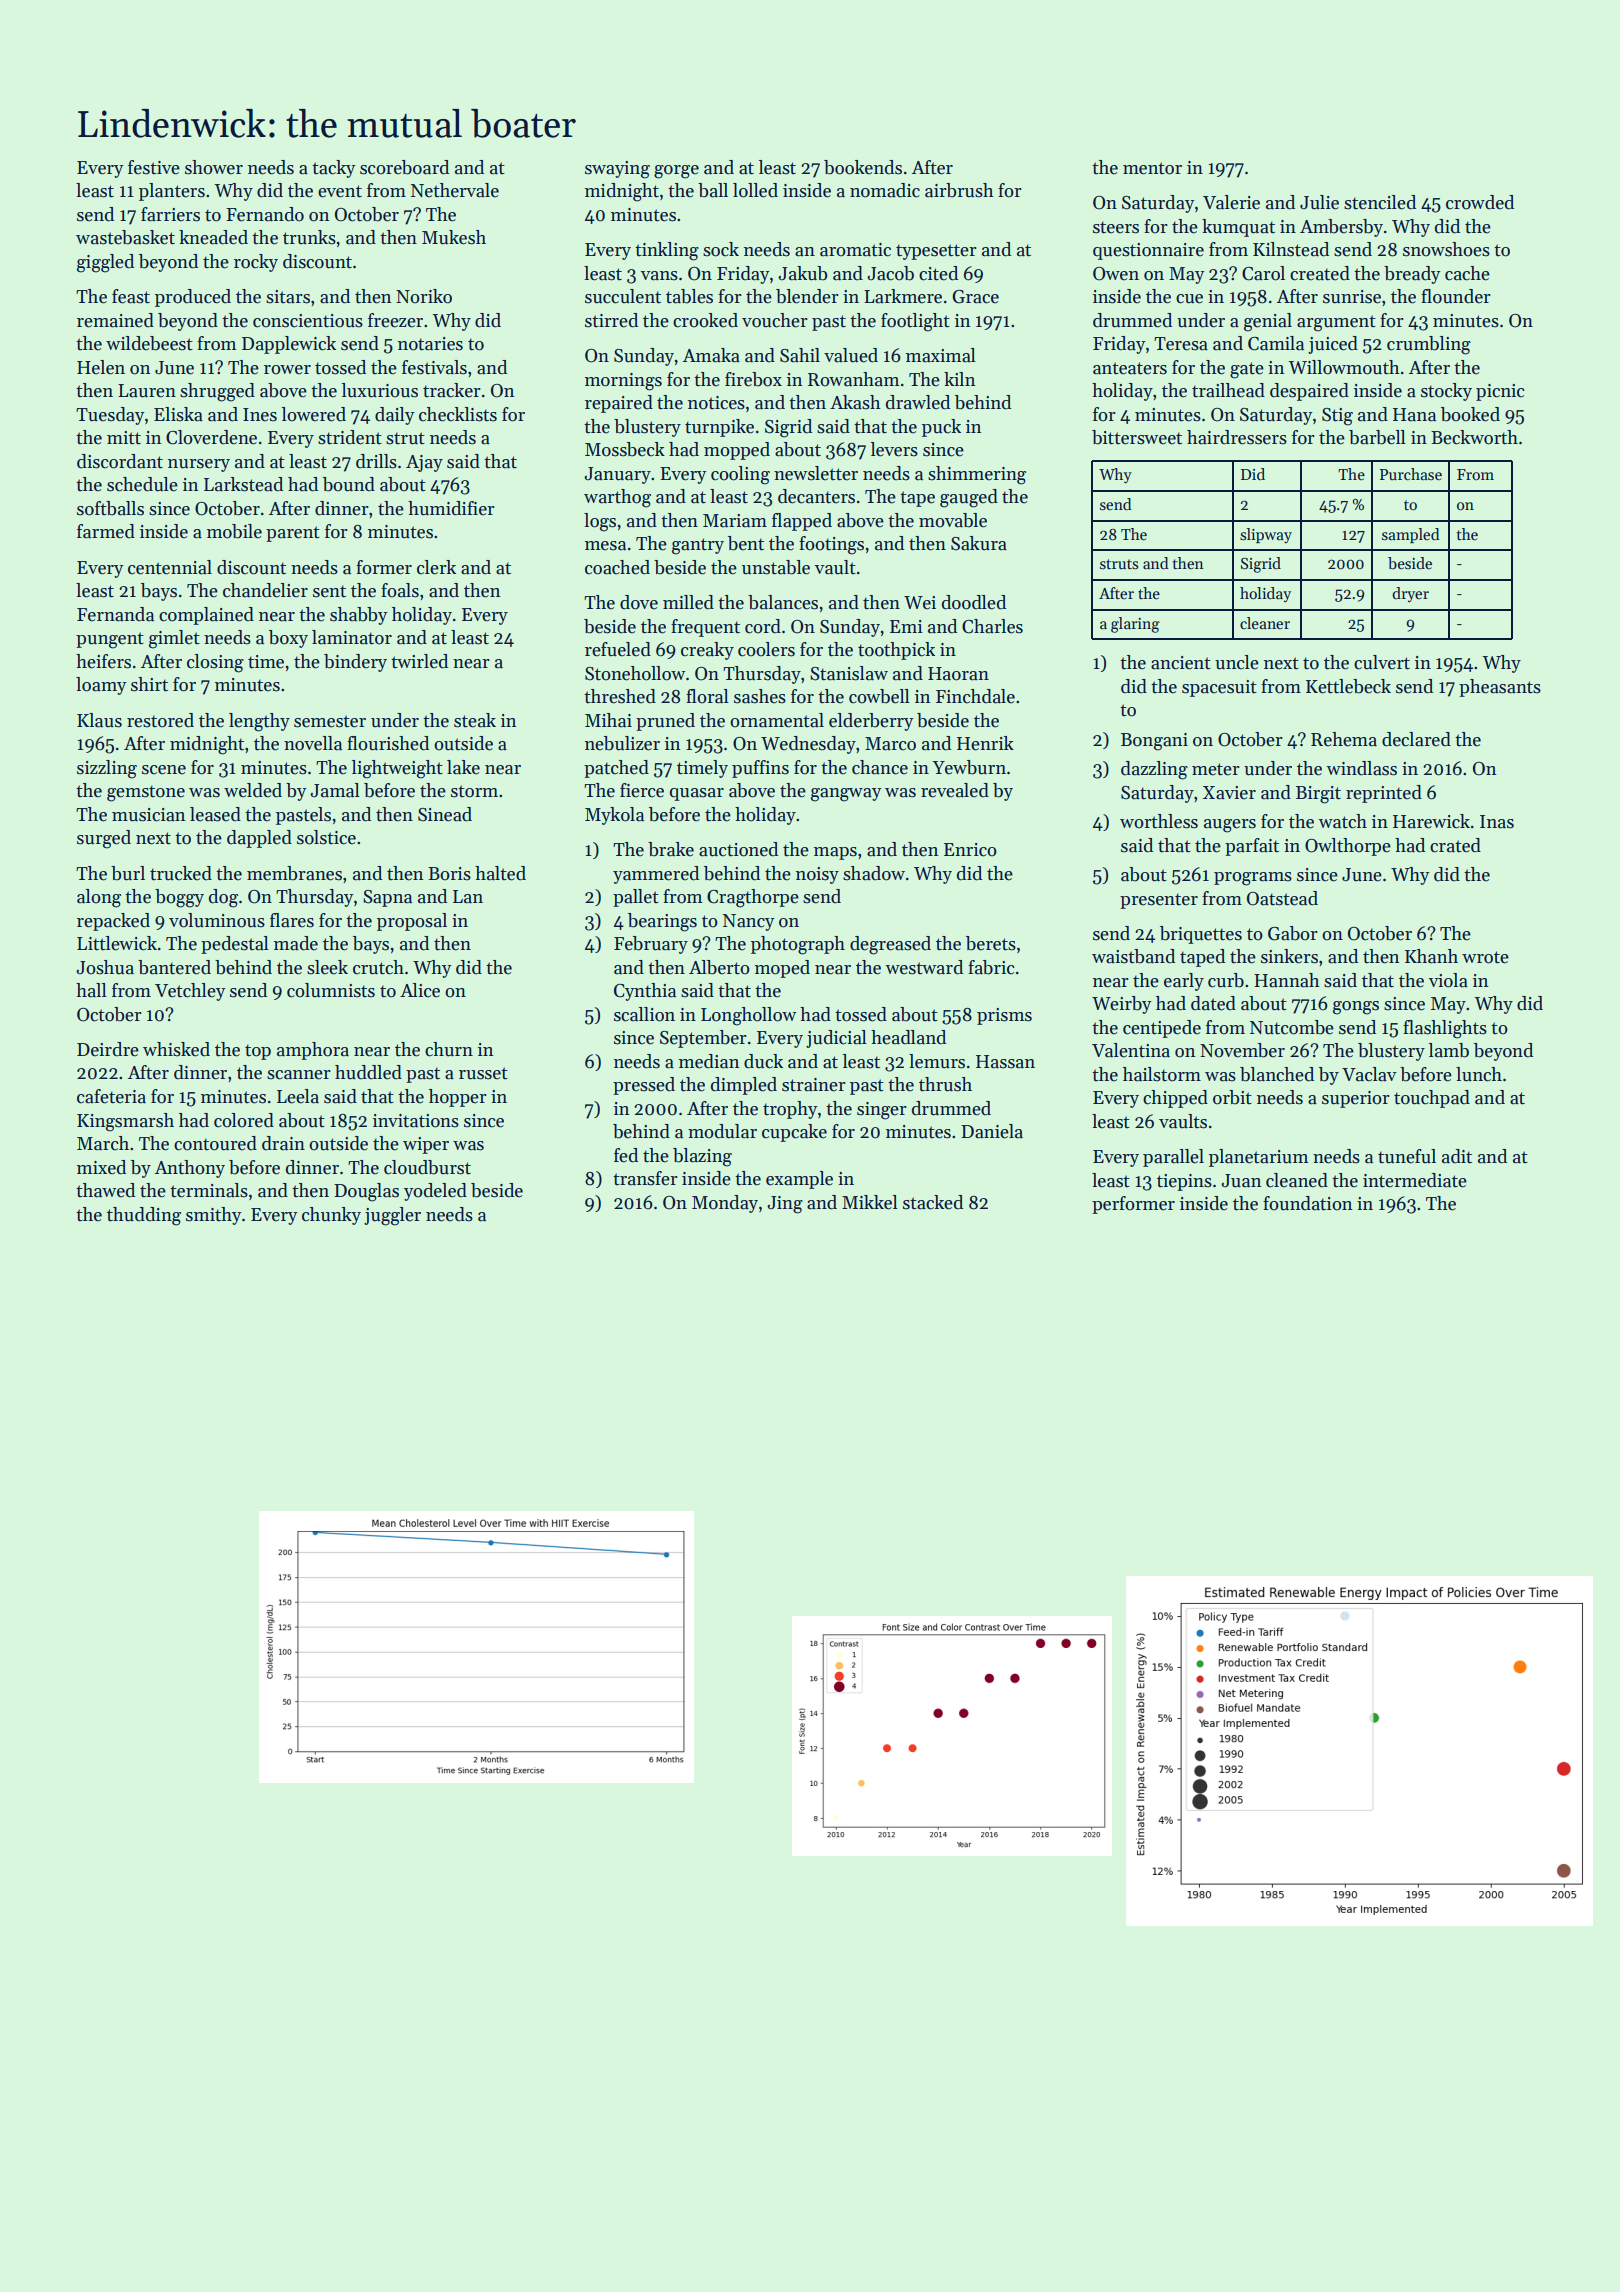  Describe the element at coordinates (1154, 742) in the image. I see `Bongani` at that location.
